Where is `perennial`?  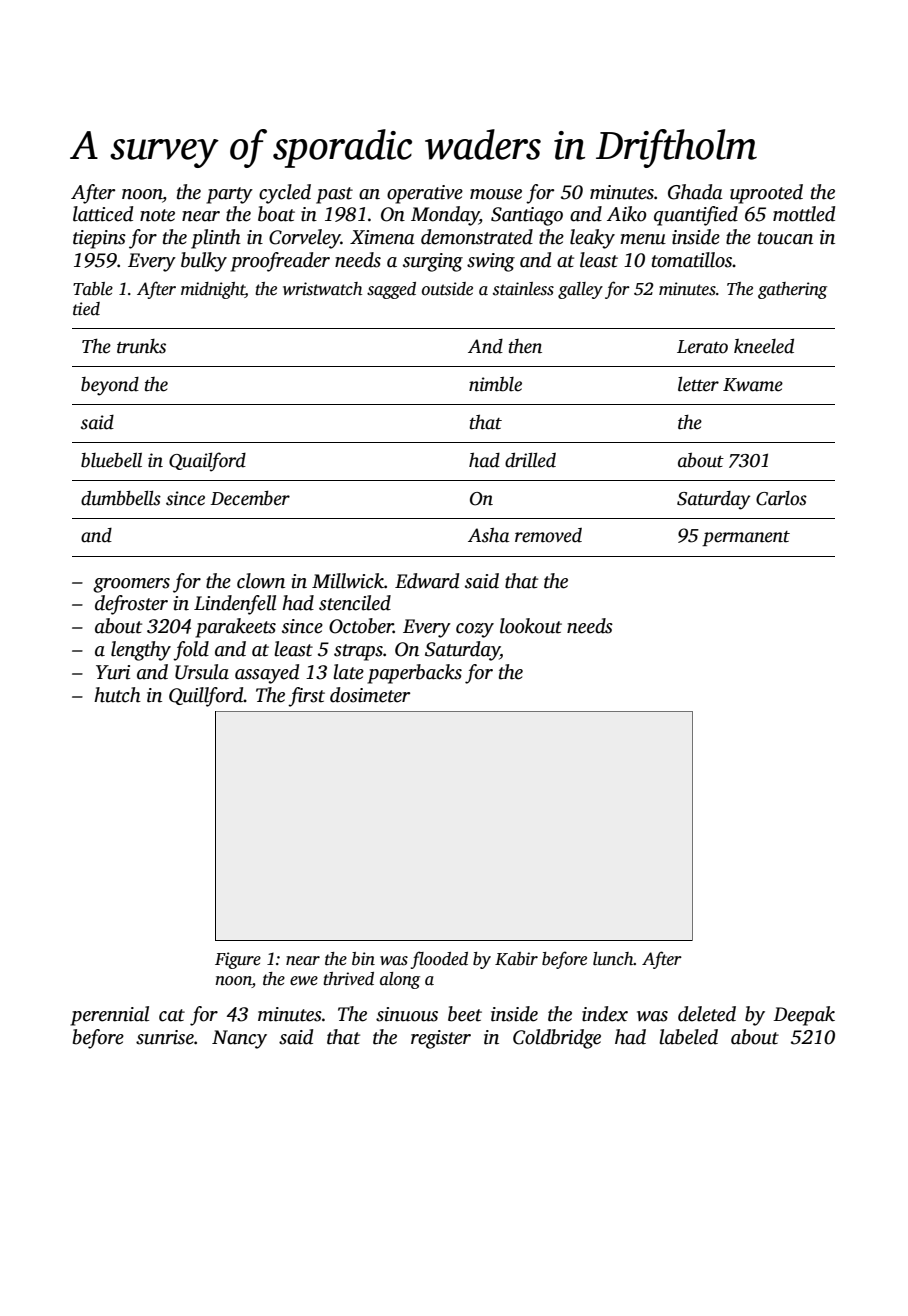 perennial is located at coordinates (109, 1016).
